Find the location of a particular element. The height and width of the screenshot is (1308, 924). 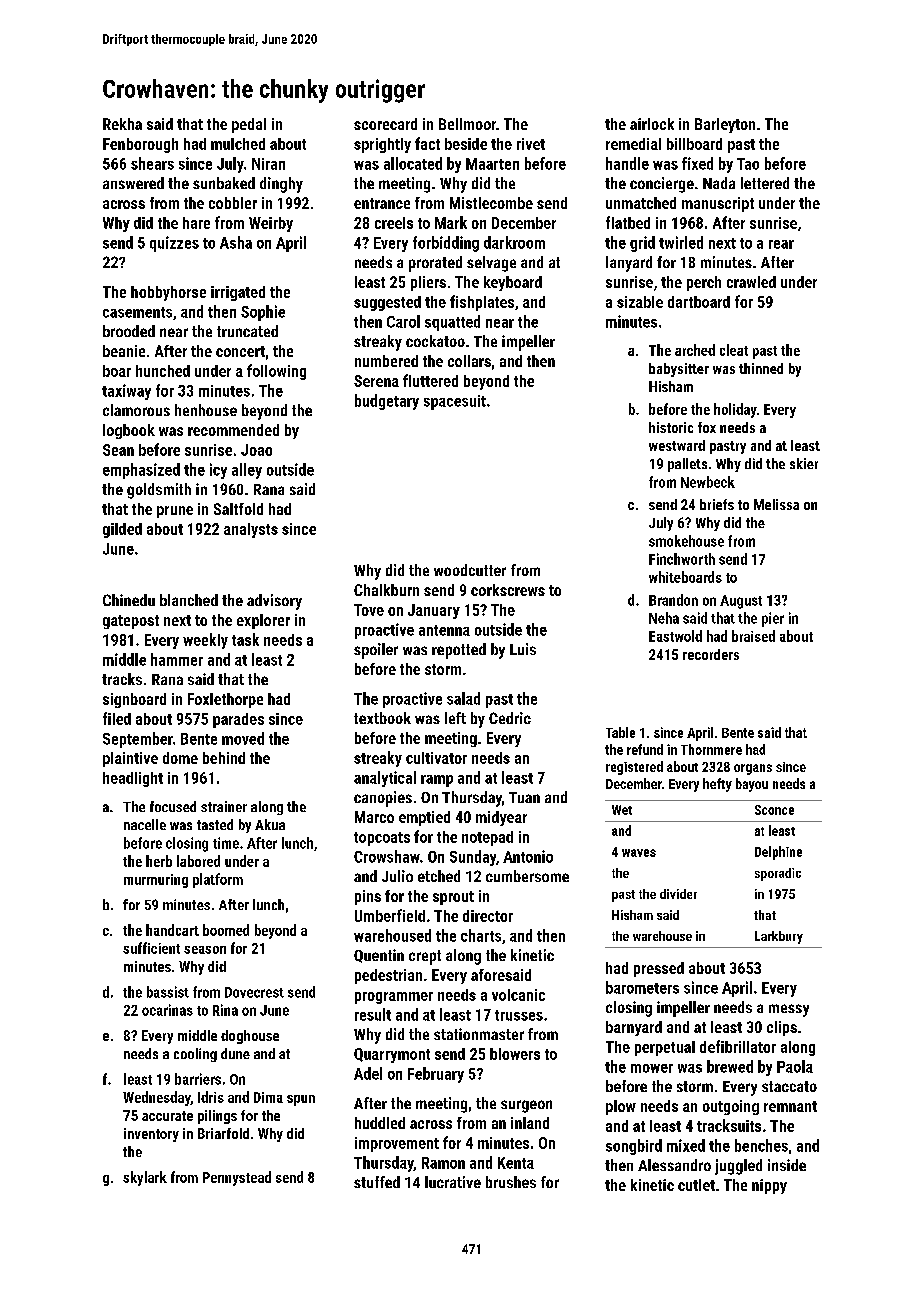

January is located at coordinates (434, 611).
